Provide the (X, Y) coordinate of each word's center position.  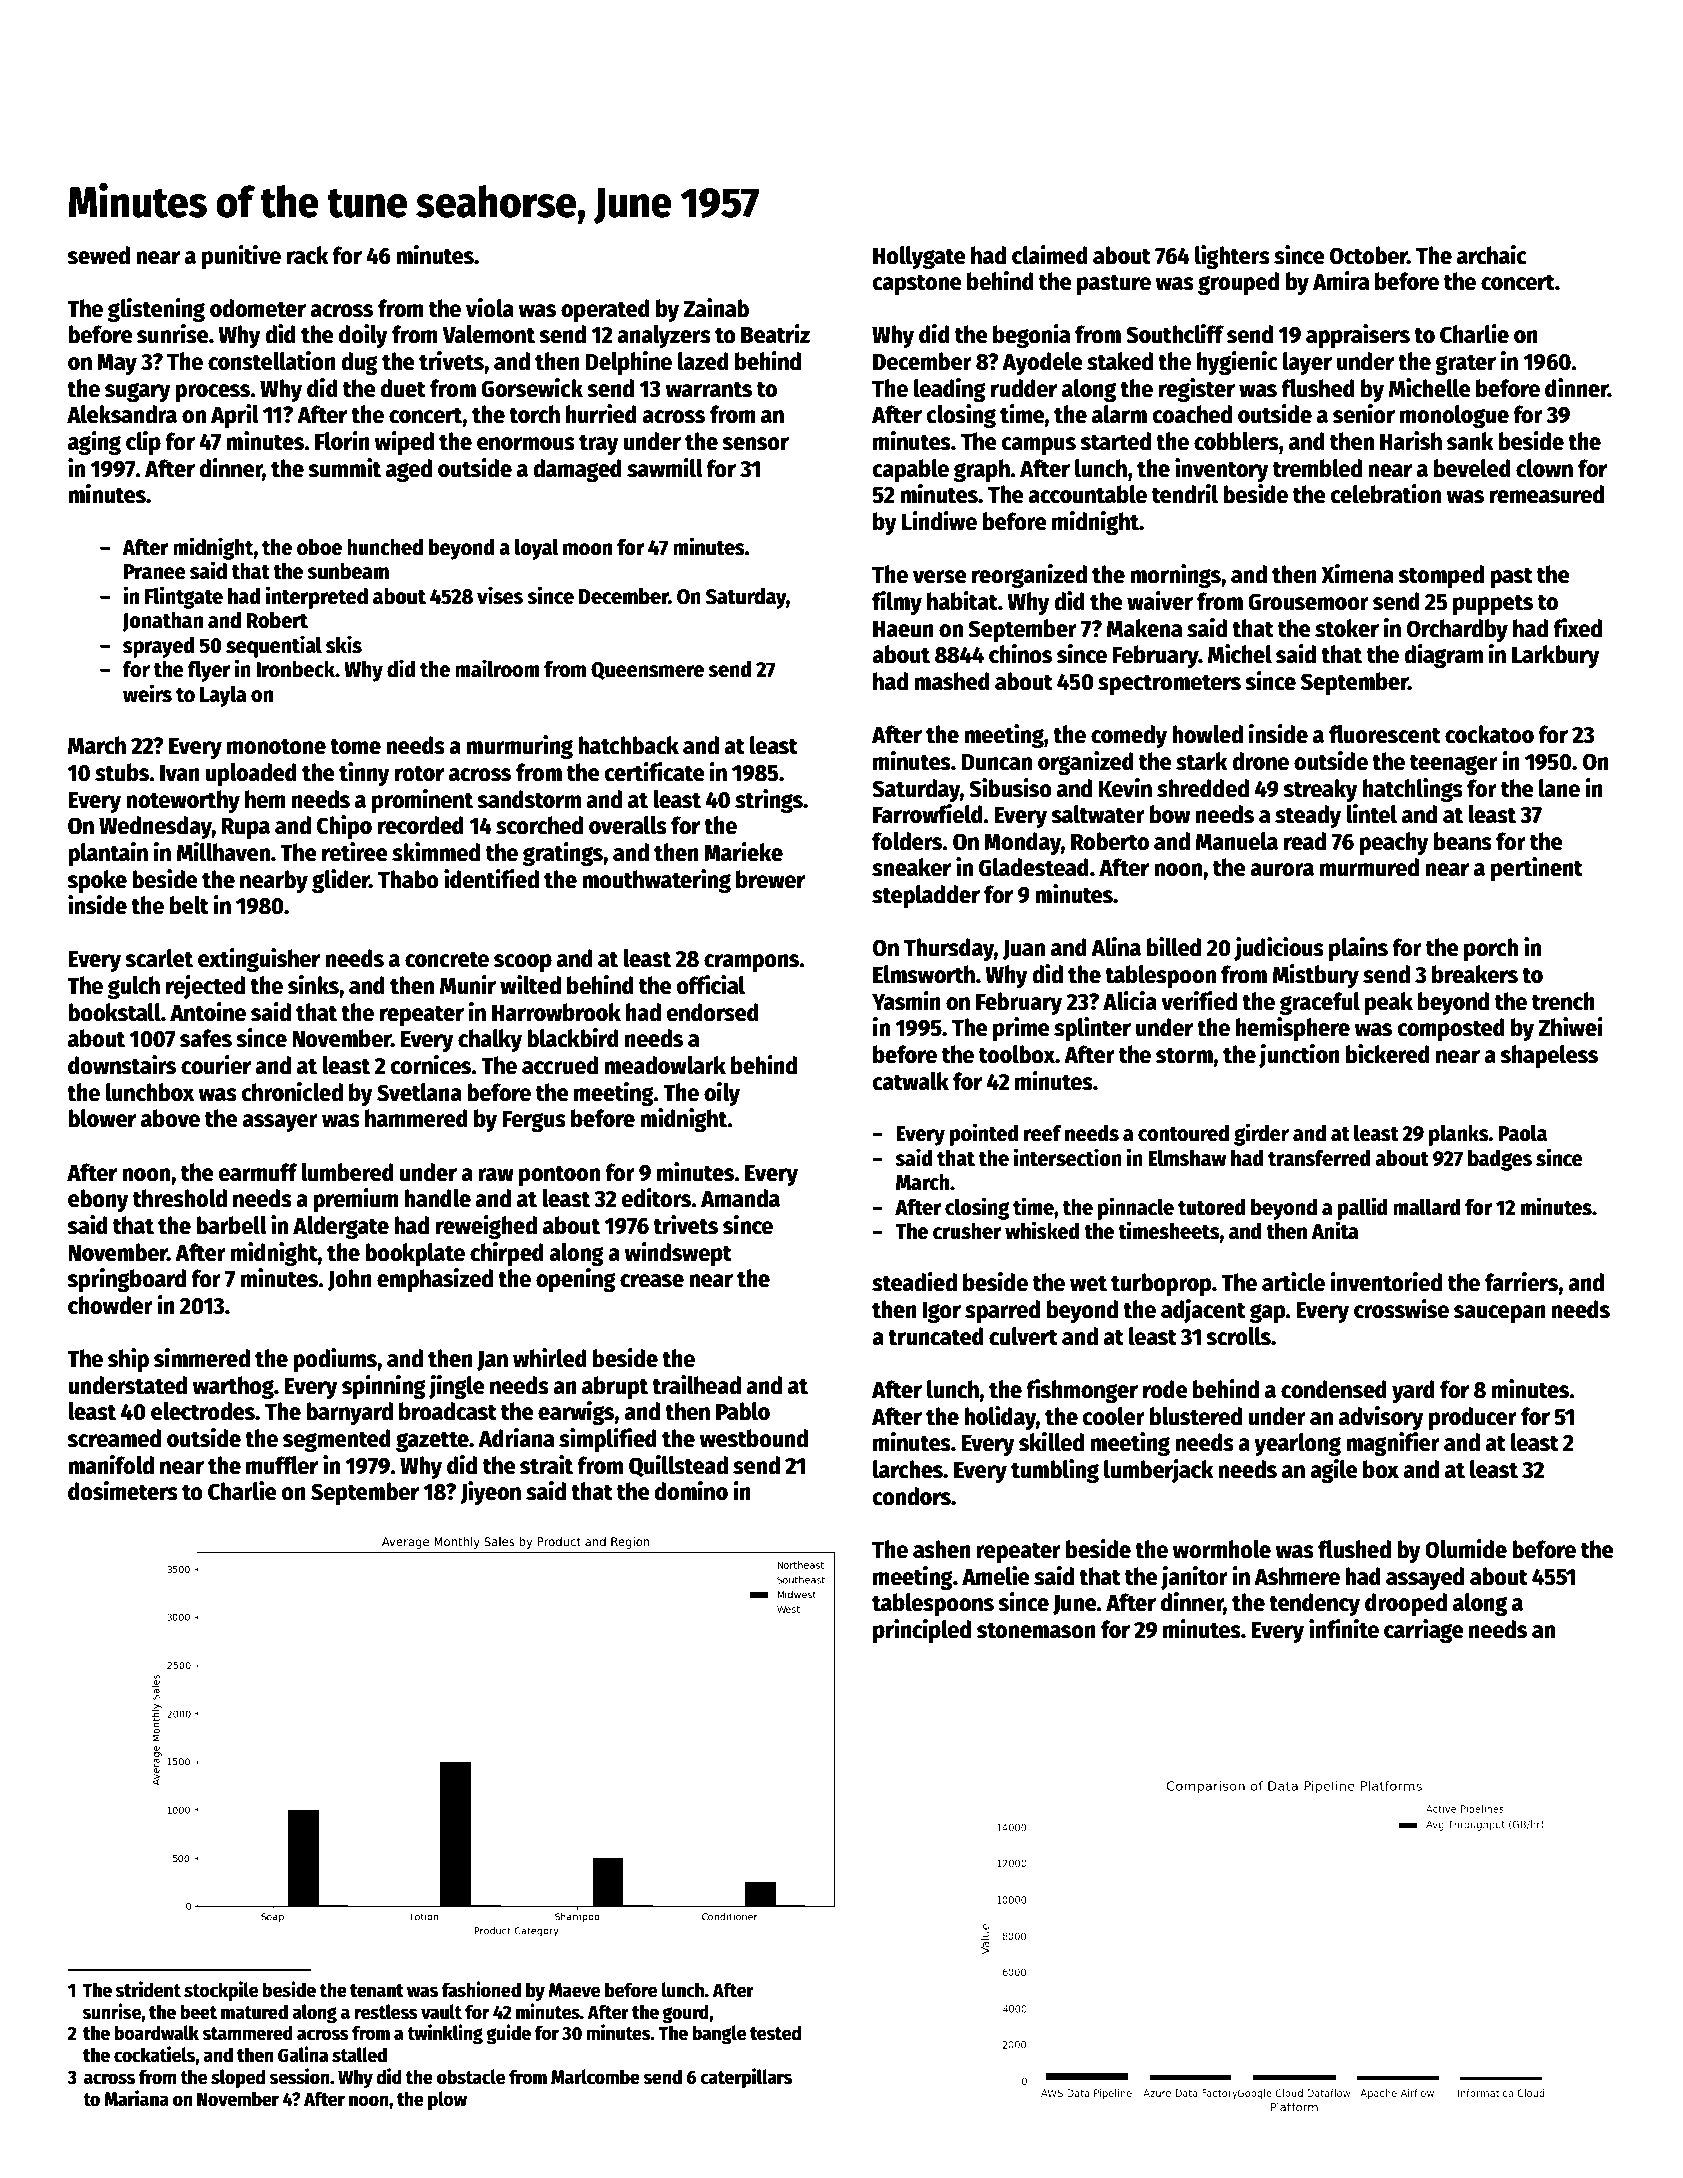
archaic (1492, 255)
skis (344, 644)
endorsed (713, 1012)
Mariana (136, 2098)
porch (1491, 949)
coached (1192, 414)
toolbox (1017, 1054)
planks (1459, 1135)
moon (587, 549)
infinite (1344, 1629)
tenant (377, 1991)
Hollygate (919, 257)
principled (922, 1631)
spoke (97, 881)
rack (308, 255)
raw (496, 1175)
